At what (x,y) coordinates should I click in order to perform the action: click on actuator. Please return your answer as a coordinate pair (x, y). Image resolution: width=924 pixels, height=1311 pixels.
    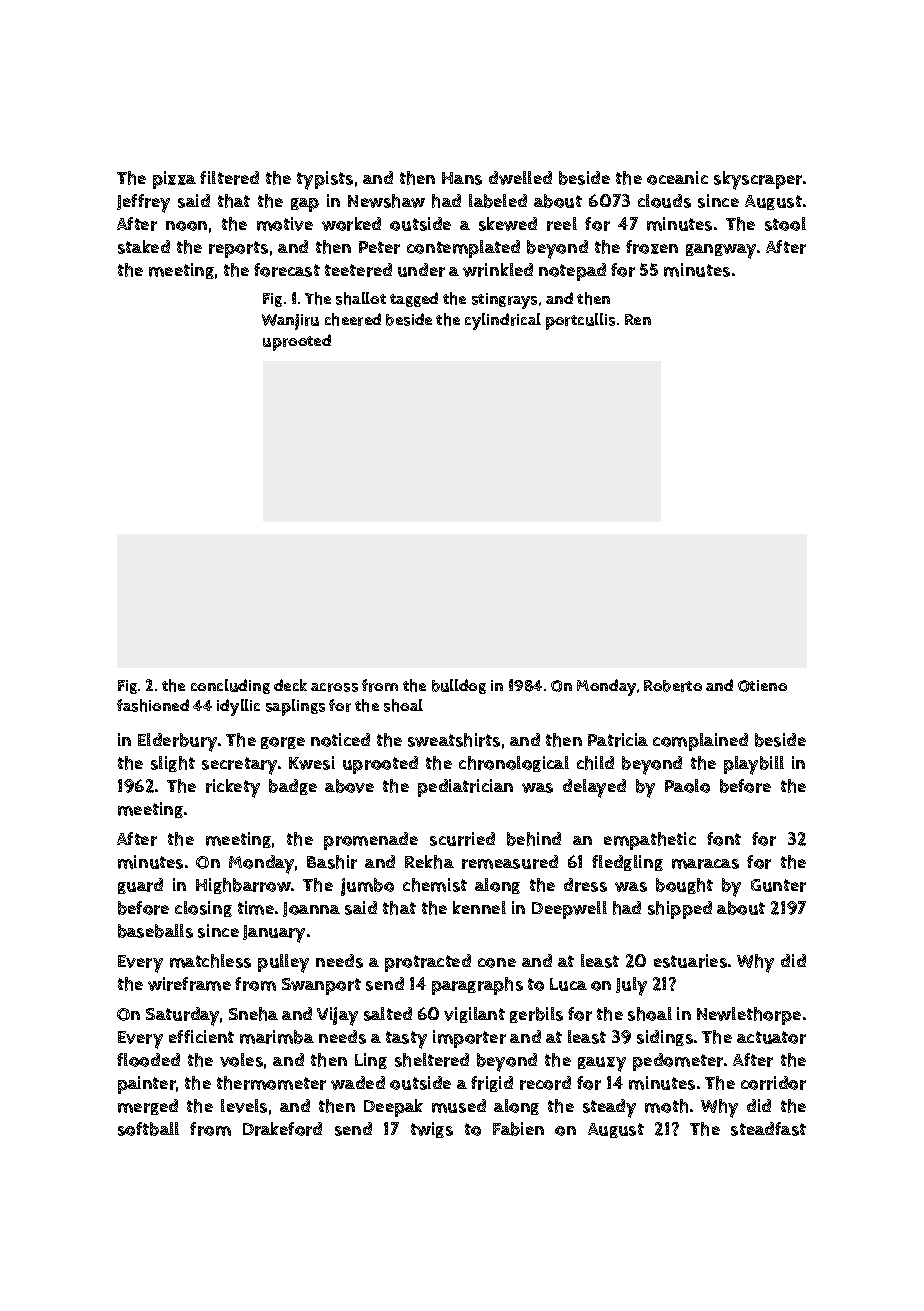
    Looking at the image, I should click on (771, 1037).
